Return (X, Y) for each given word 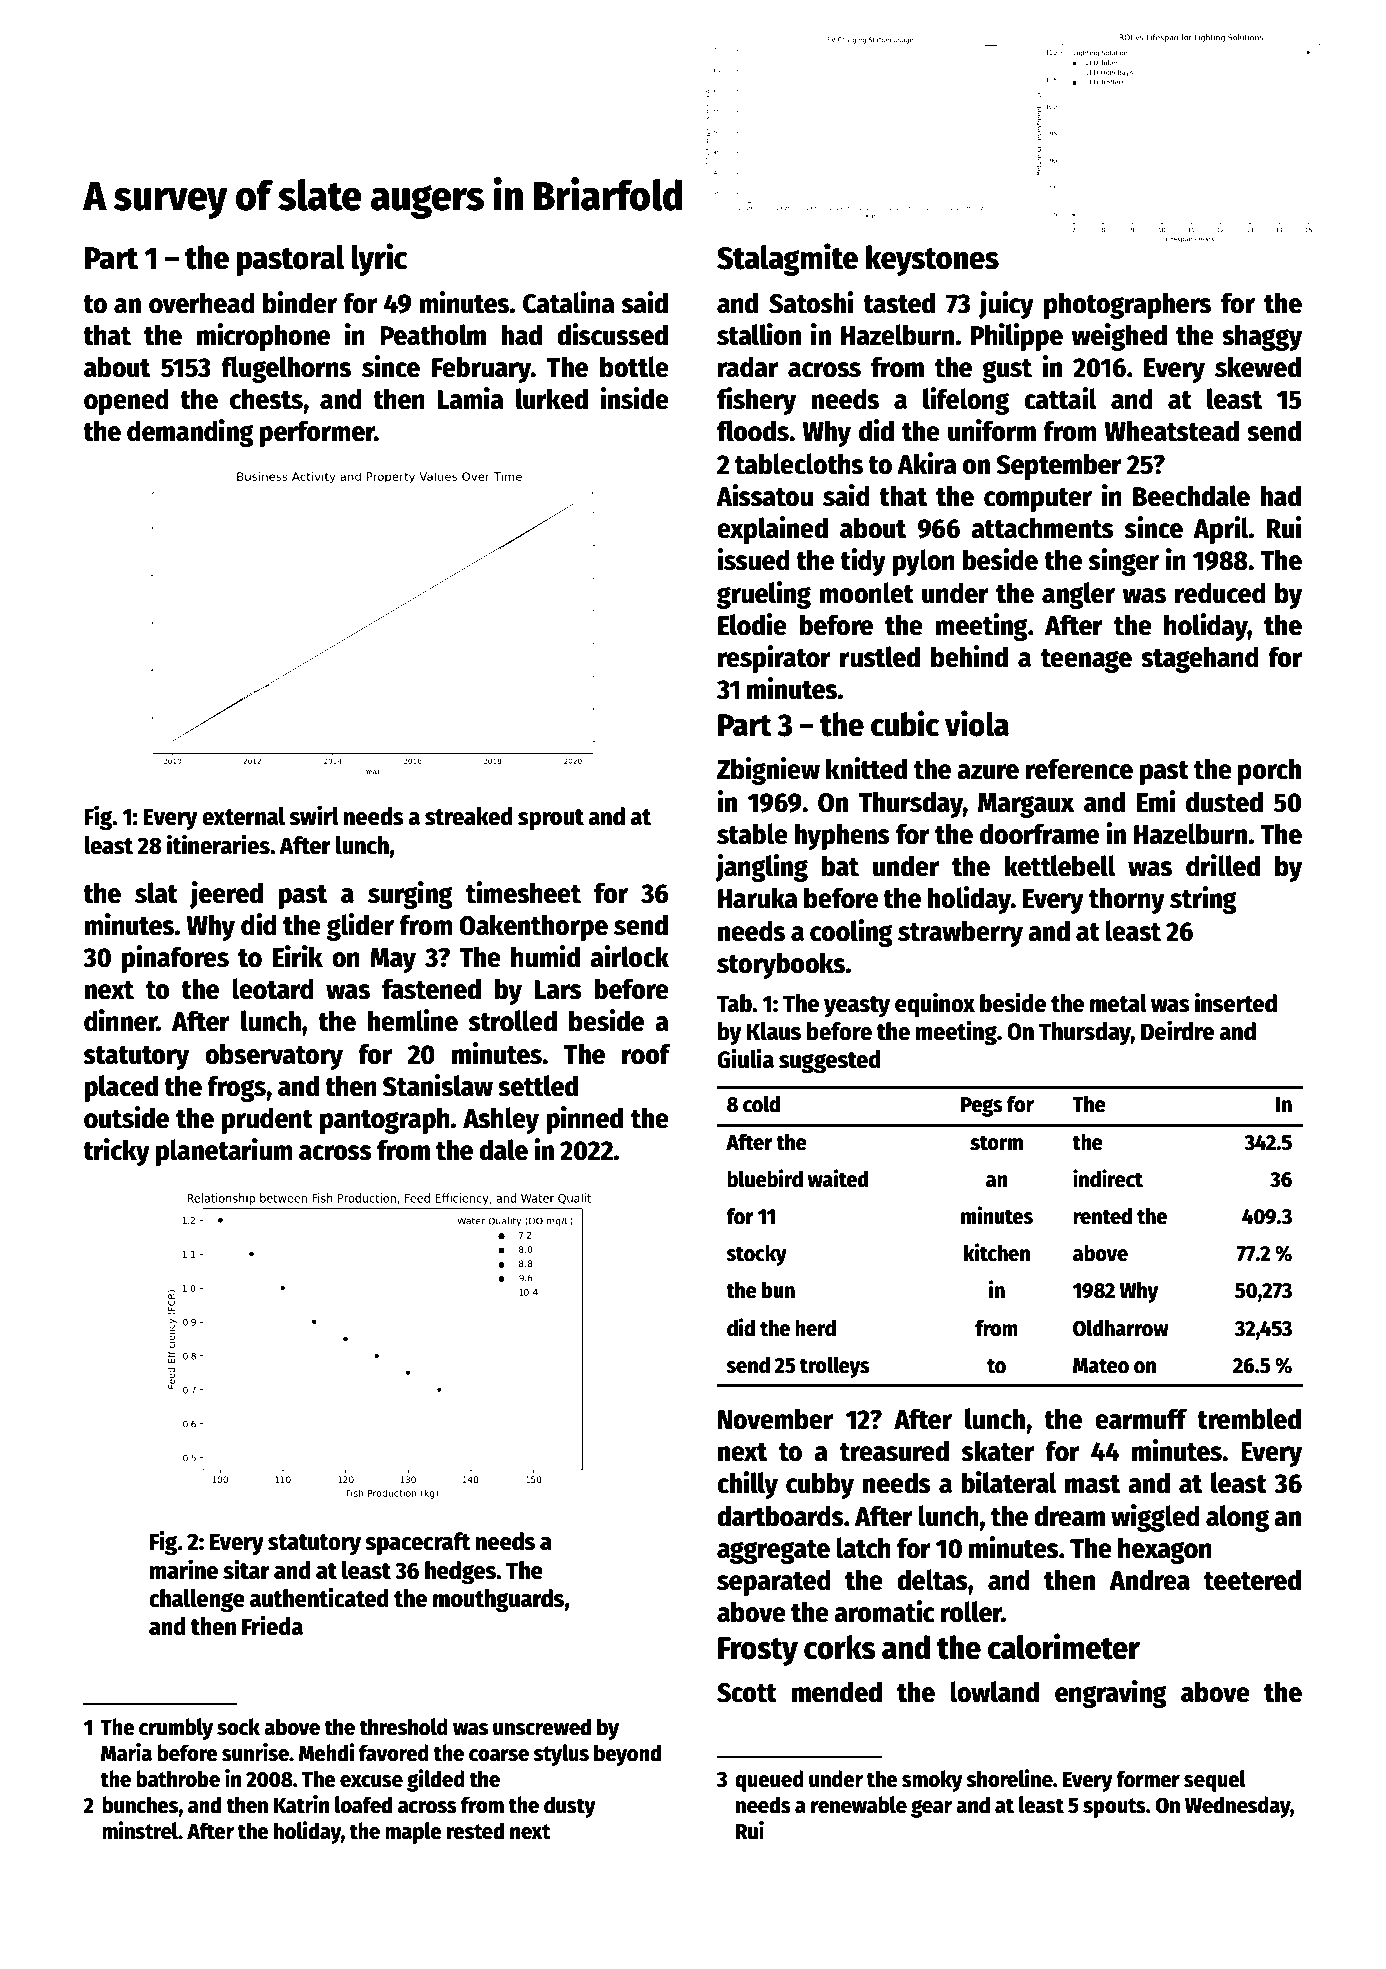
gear (931, 1808)
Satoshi (811, 302)
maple (413, 1833)
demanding (190, 433)
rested (475, 1831)
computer (1038, 500)
